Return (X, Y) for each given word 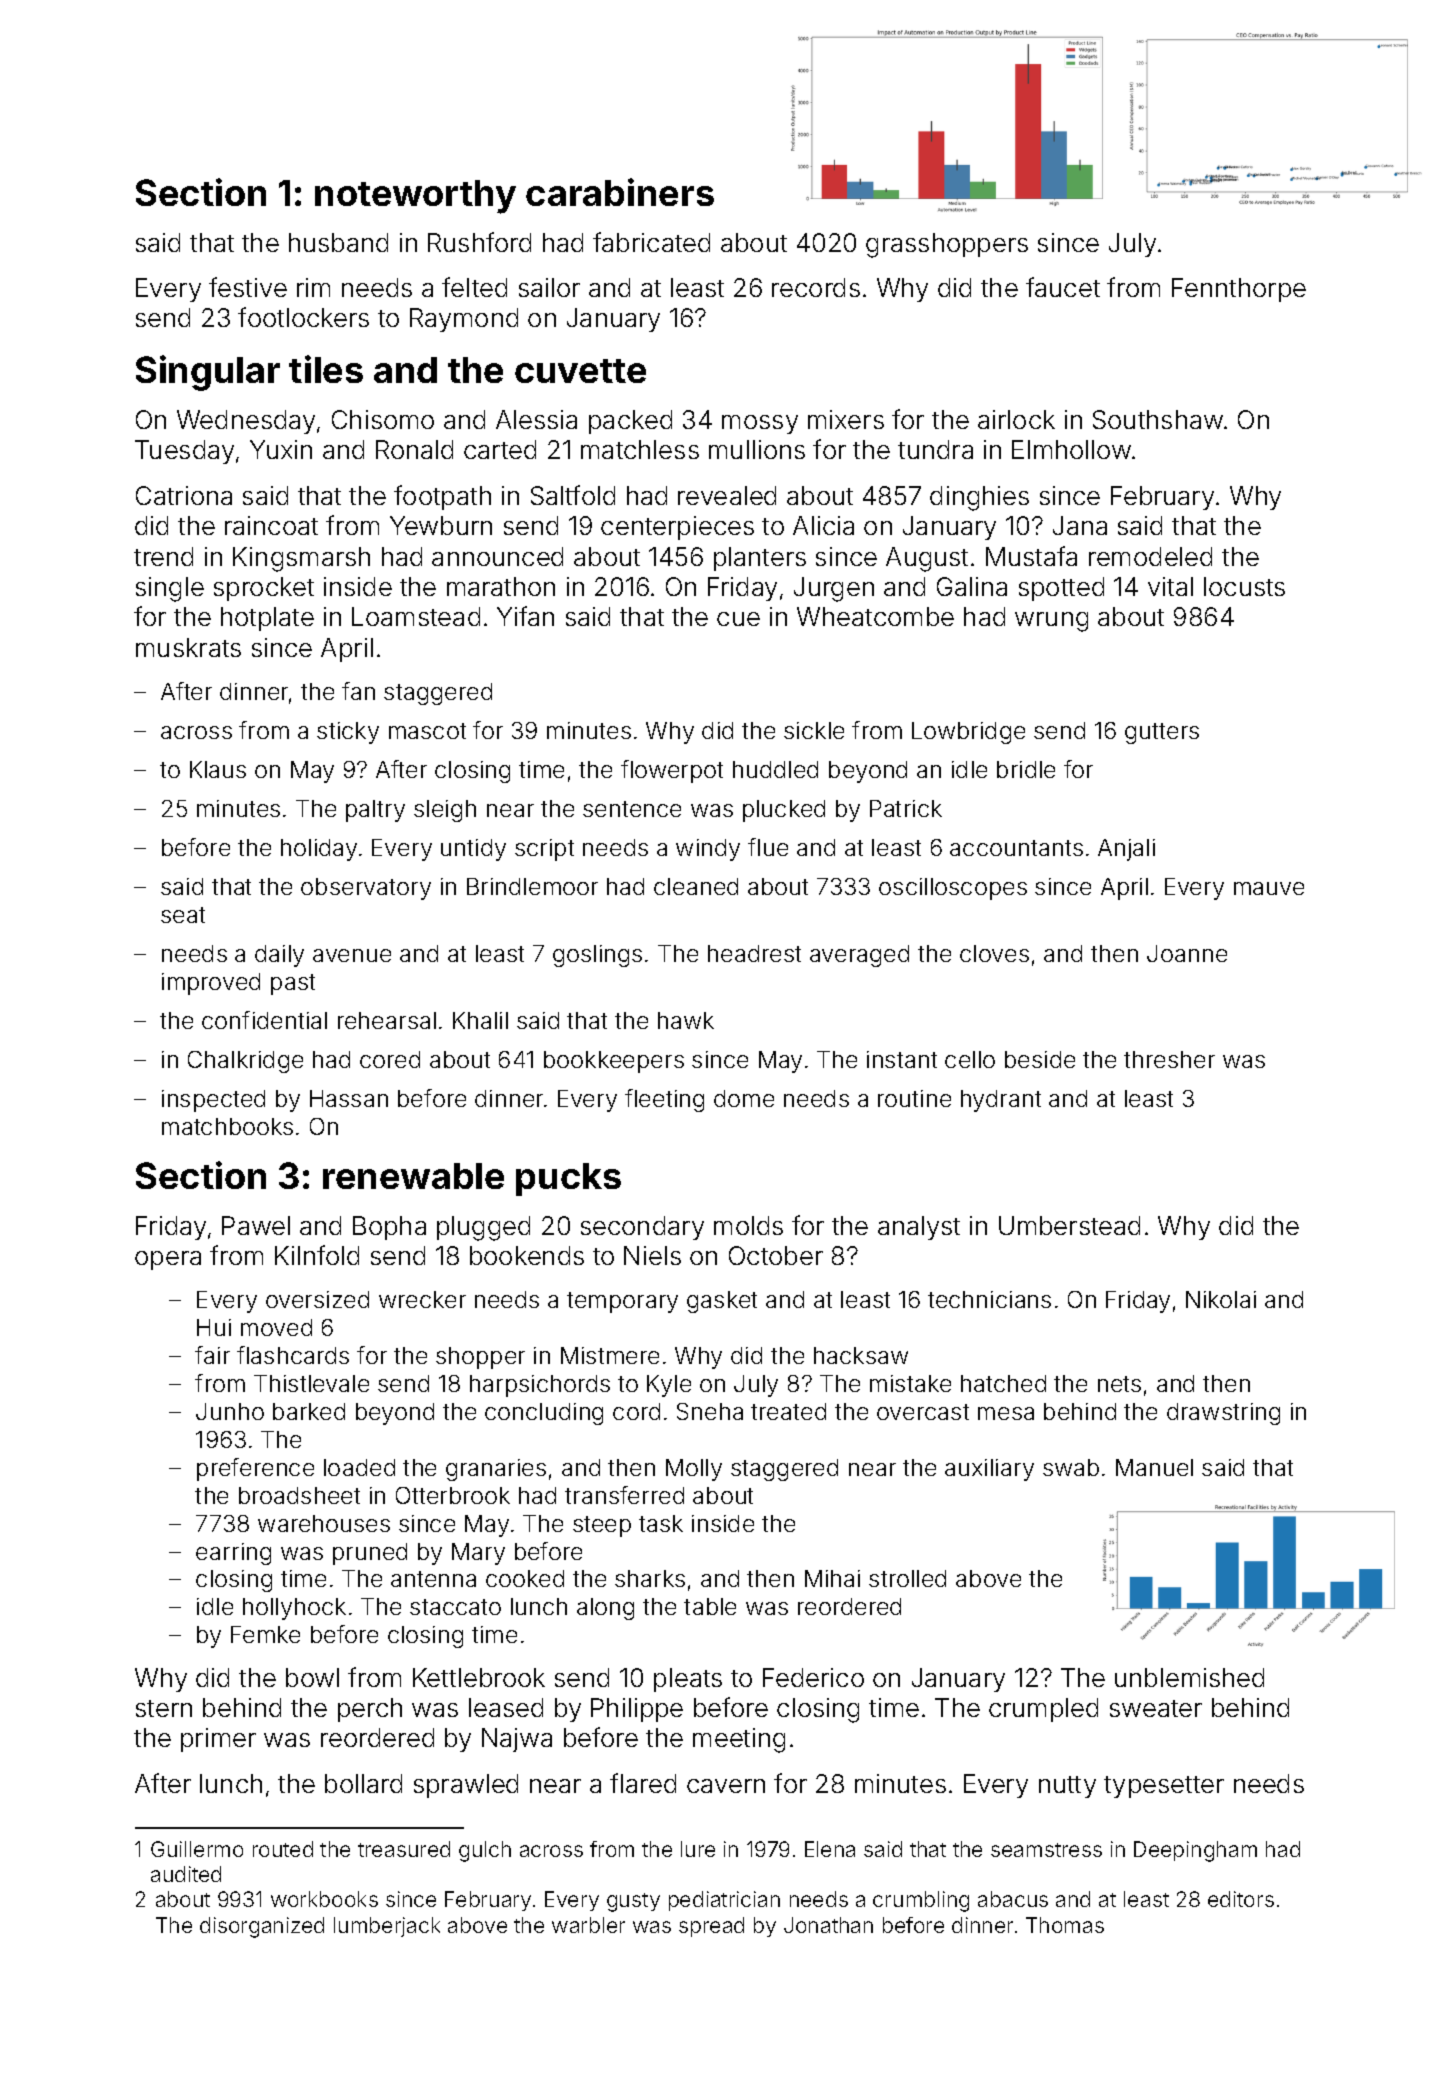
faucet (1063, 287)
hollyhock (294, 1609)
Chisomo (383, 419)
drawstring (1223, 1414)
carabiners (620, 192)
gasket (722, 1302)
